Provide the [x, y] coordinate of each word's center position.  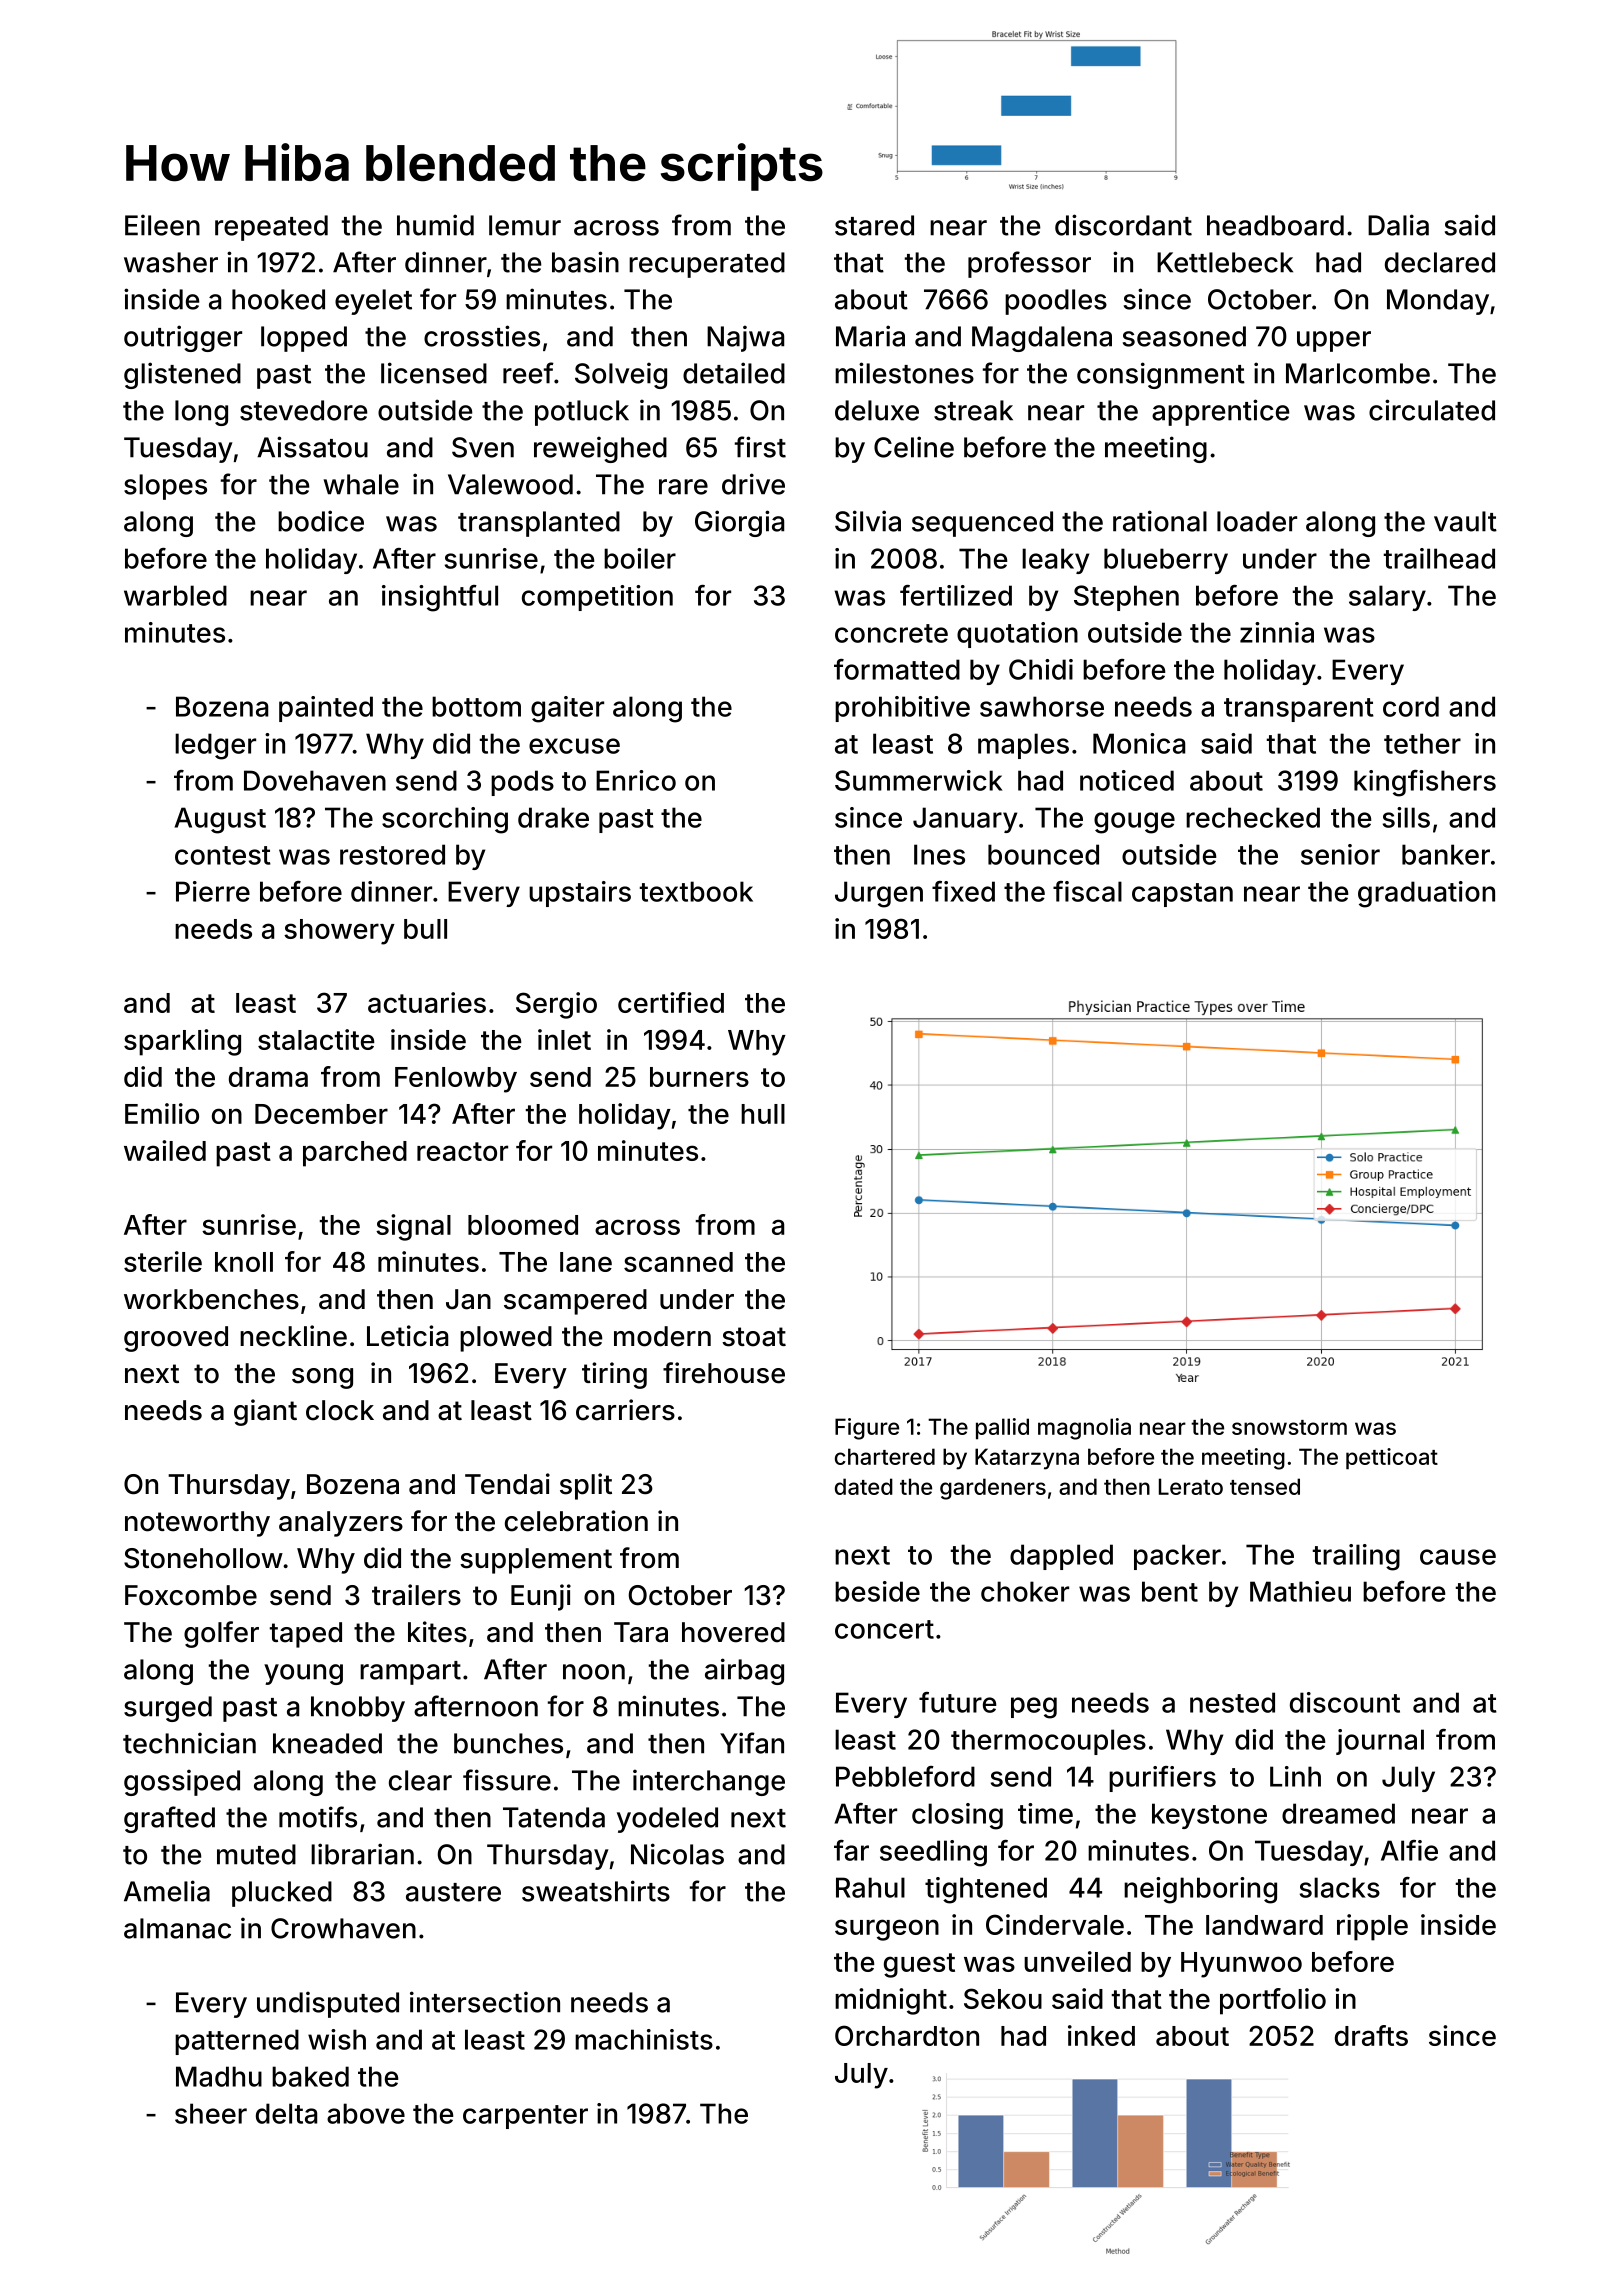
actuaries [427, 1002]
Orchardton [907, 2035]
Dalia [1398, 225]
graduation [1426, 894]
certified [671, 1002]
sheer [211, 2113]
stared [874, 225]
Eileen [162, 225]
